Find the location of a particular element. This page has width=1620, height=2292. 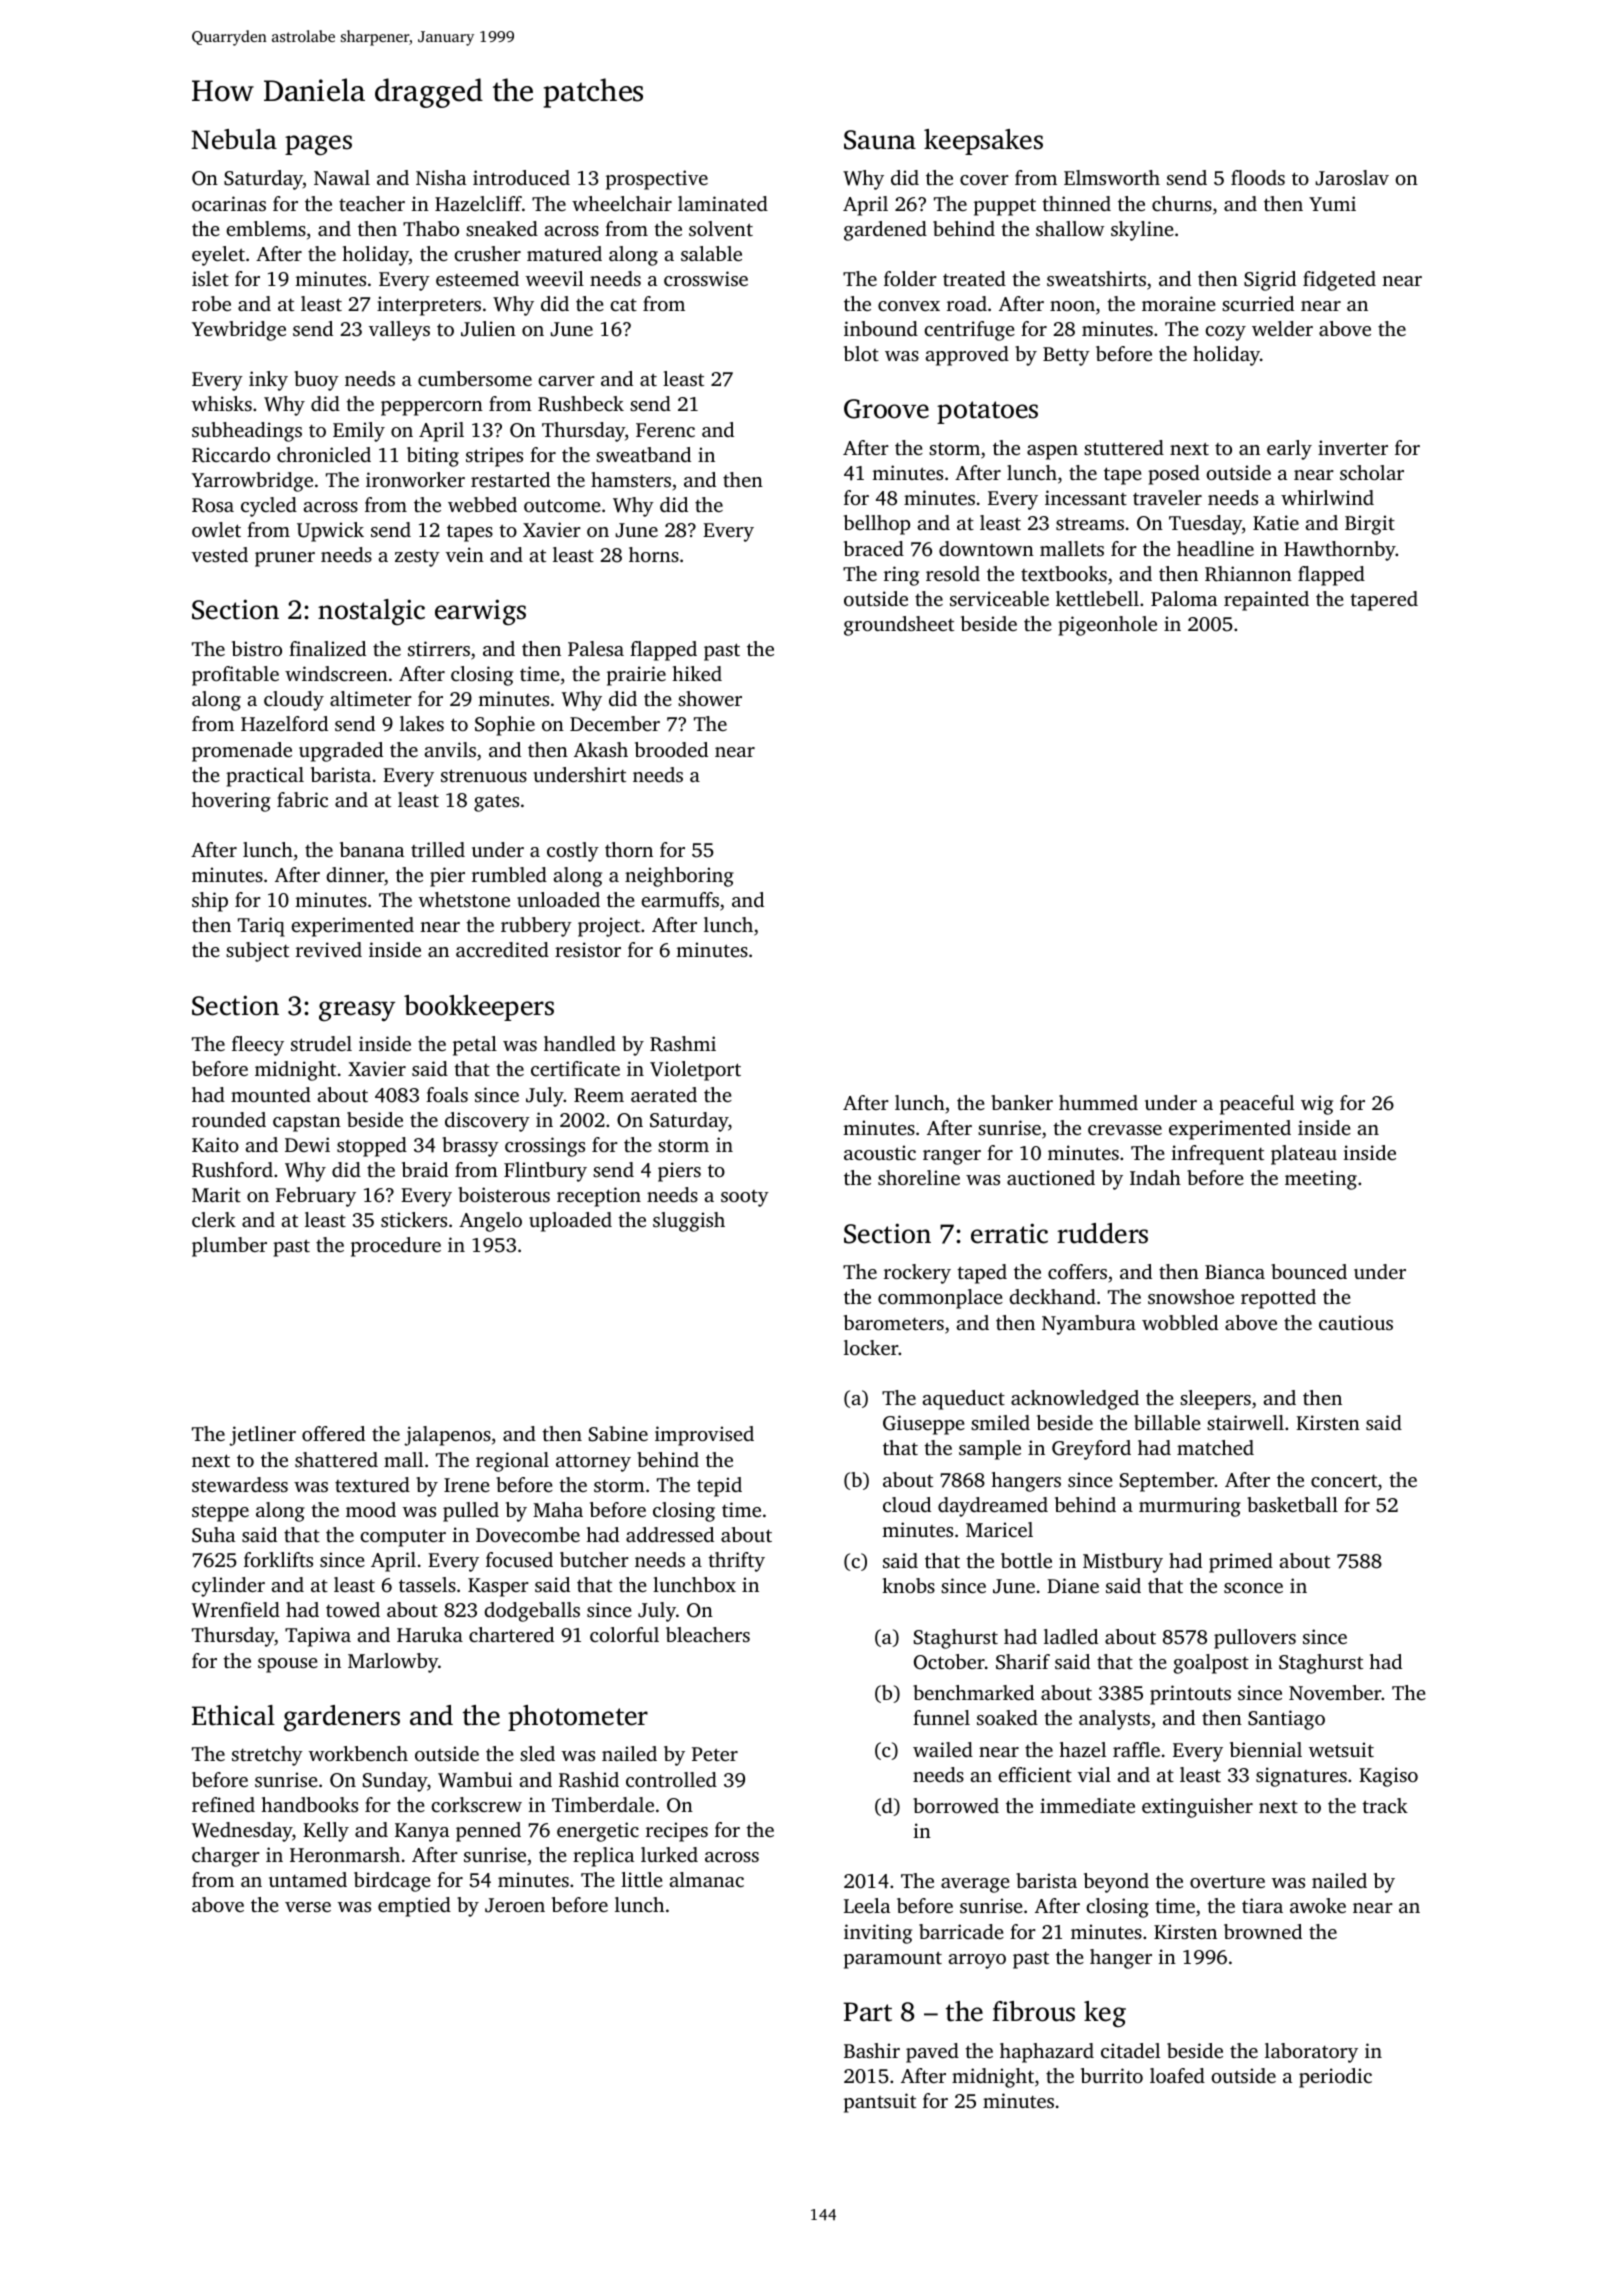

welder is located at coordinates (1282, 328).
